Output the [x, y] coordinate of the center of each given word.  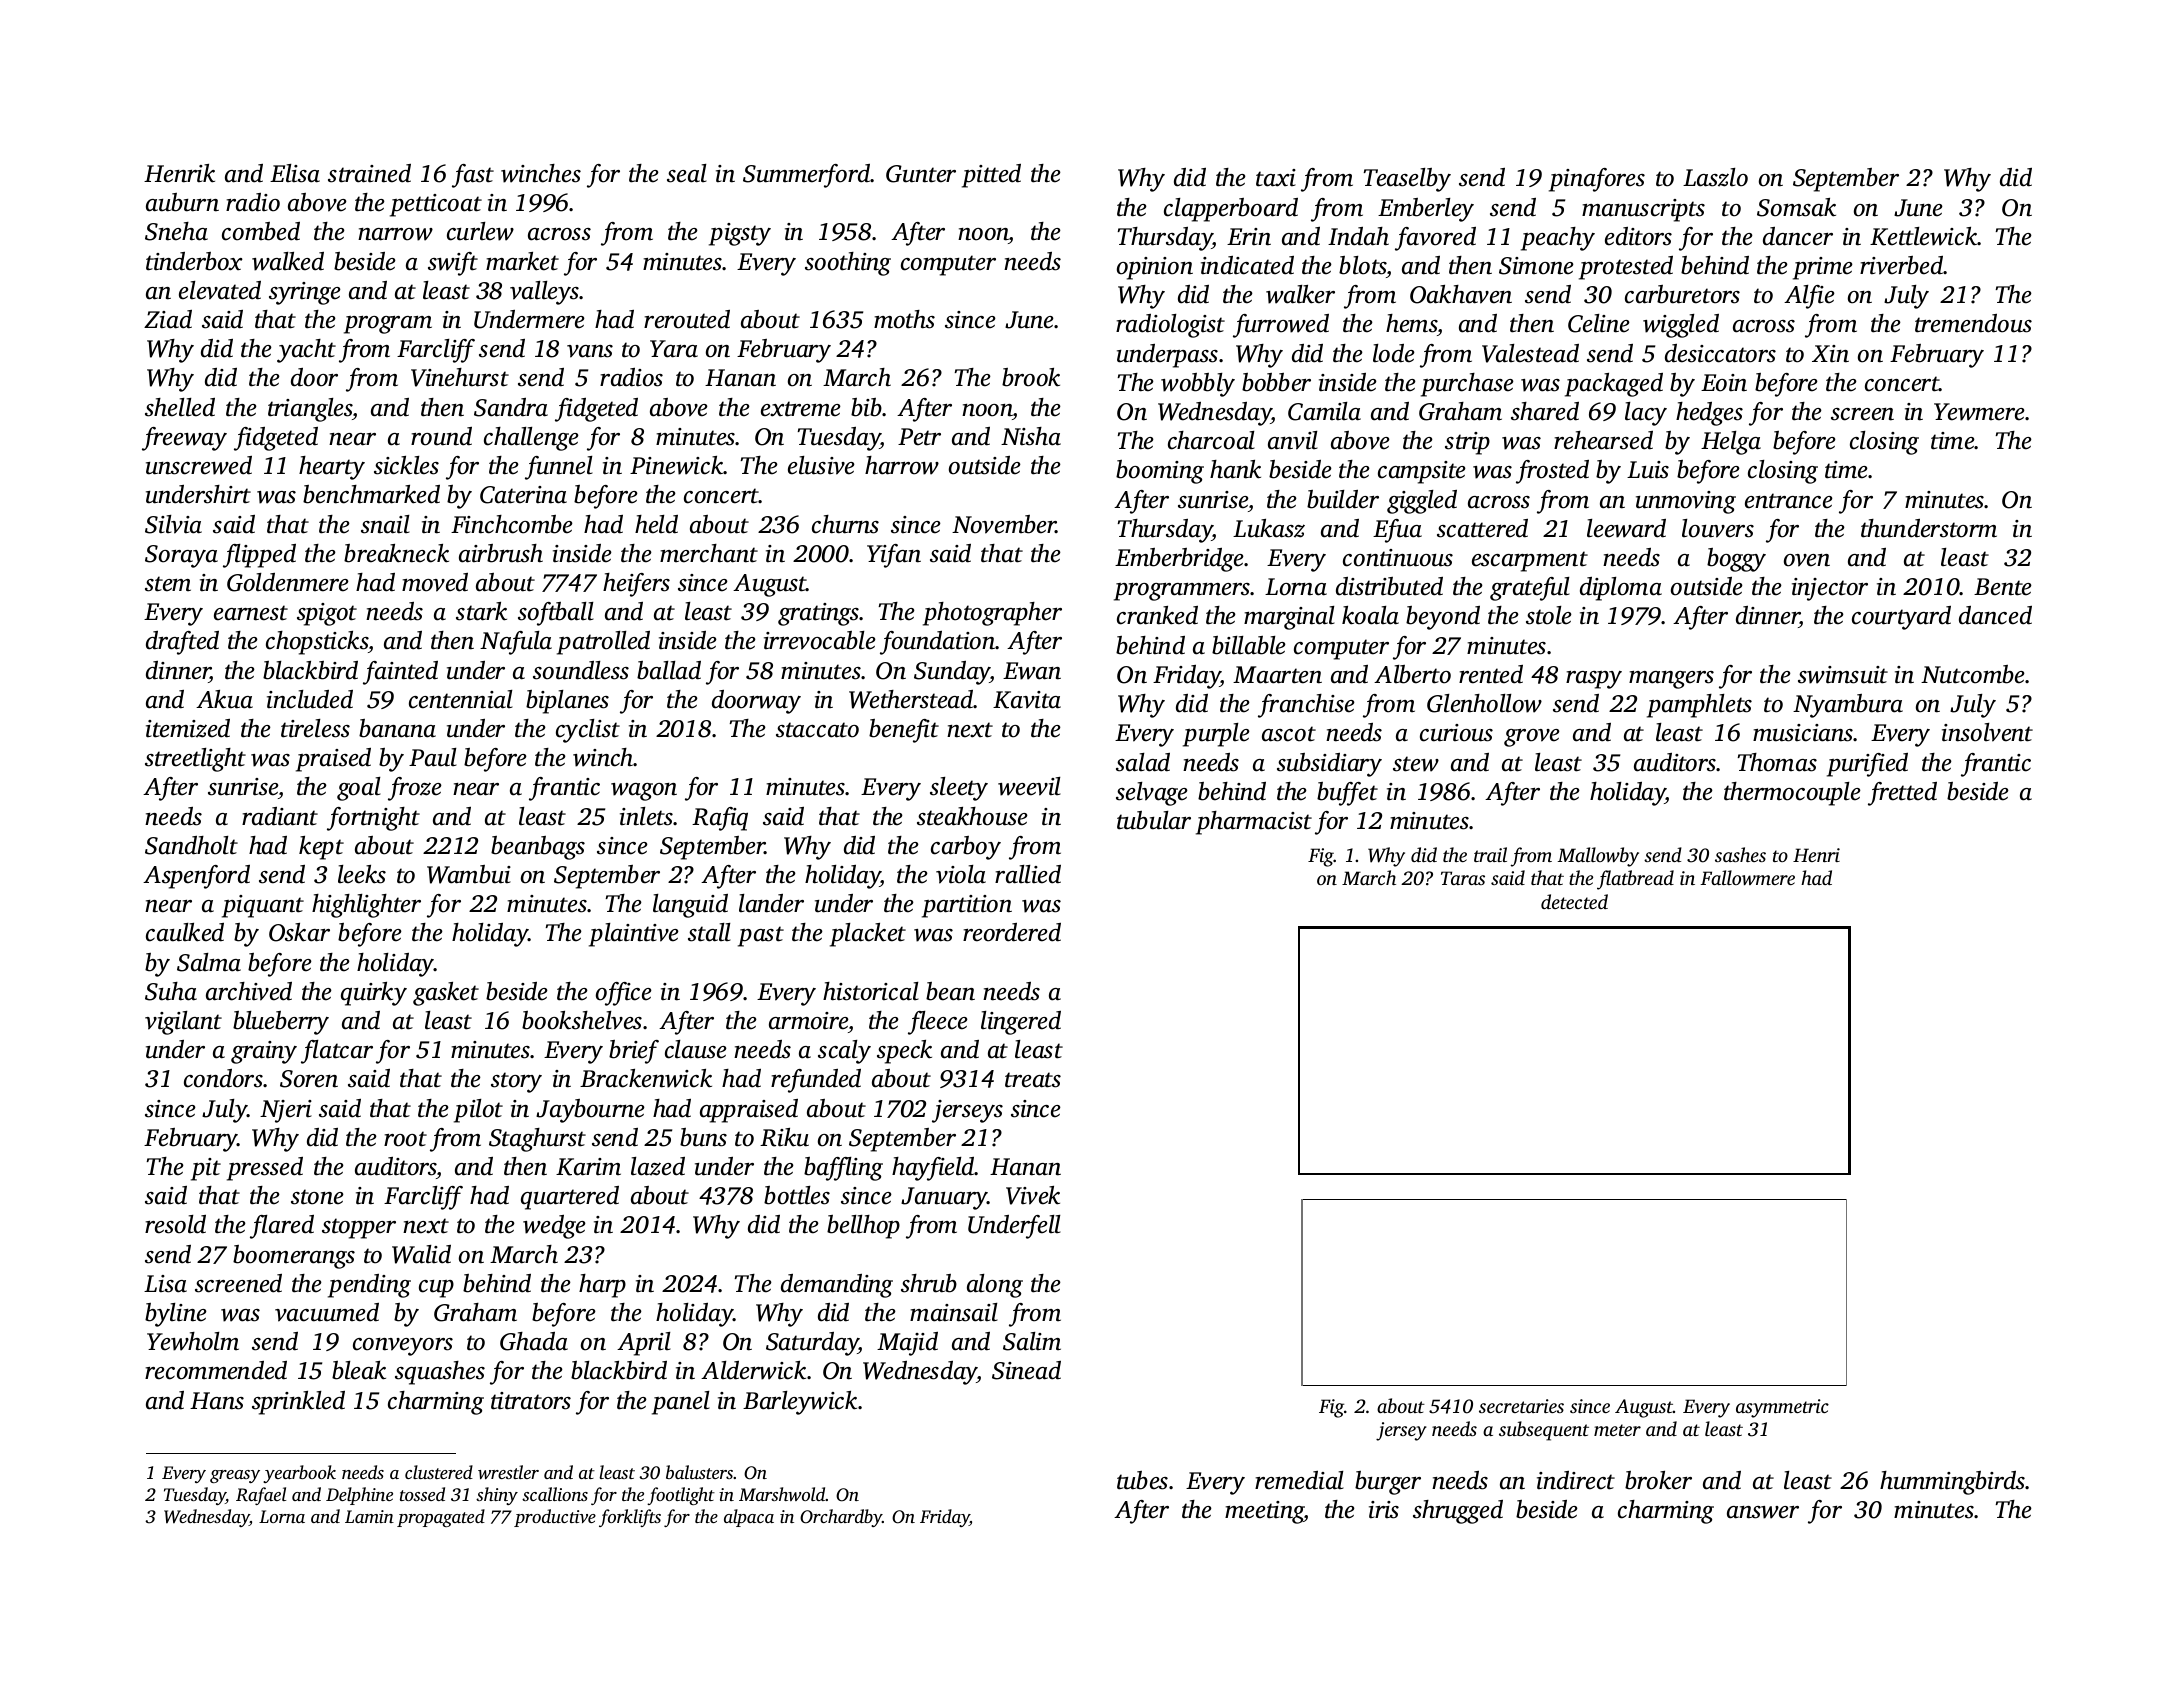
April [644, 1344]
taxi [1276, 178]
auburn [182, 202]
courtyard [1901, 618]
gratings [819, 614]
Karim [588, 1167]
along [995, 1286]
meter [1617, 1430]
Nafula [516, 643]
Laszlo [1715, 177]
